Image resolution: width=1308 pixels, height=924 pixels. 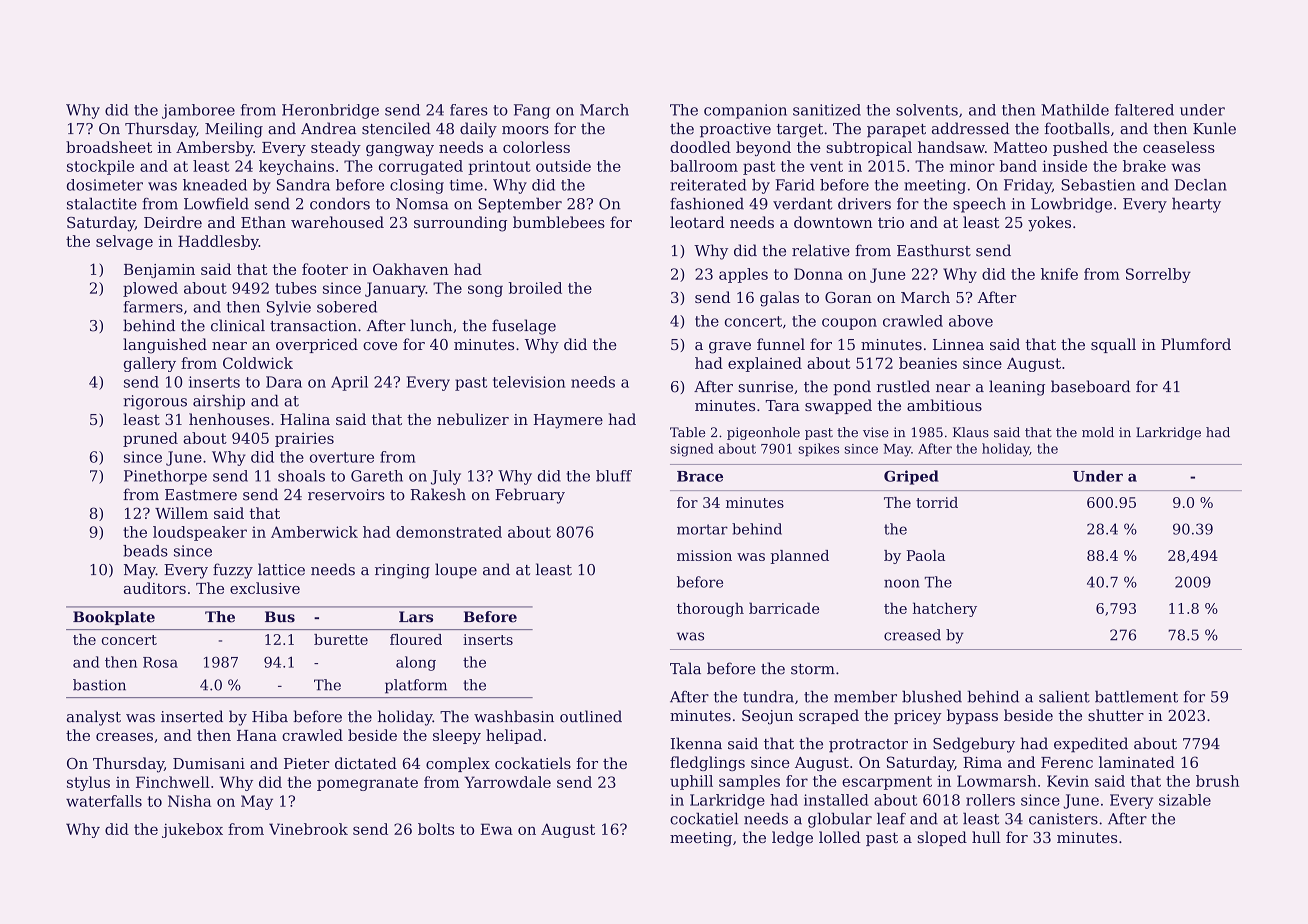 I want to click on shutter, so click(x=1116, y=715).
